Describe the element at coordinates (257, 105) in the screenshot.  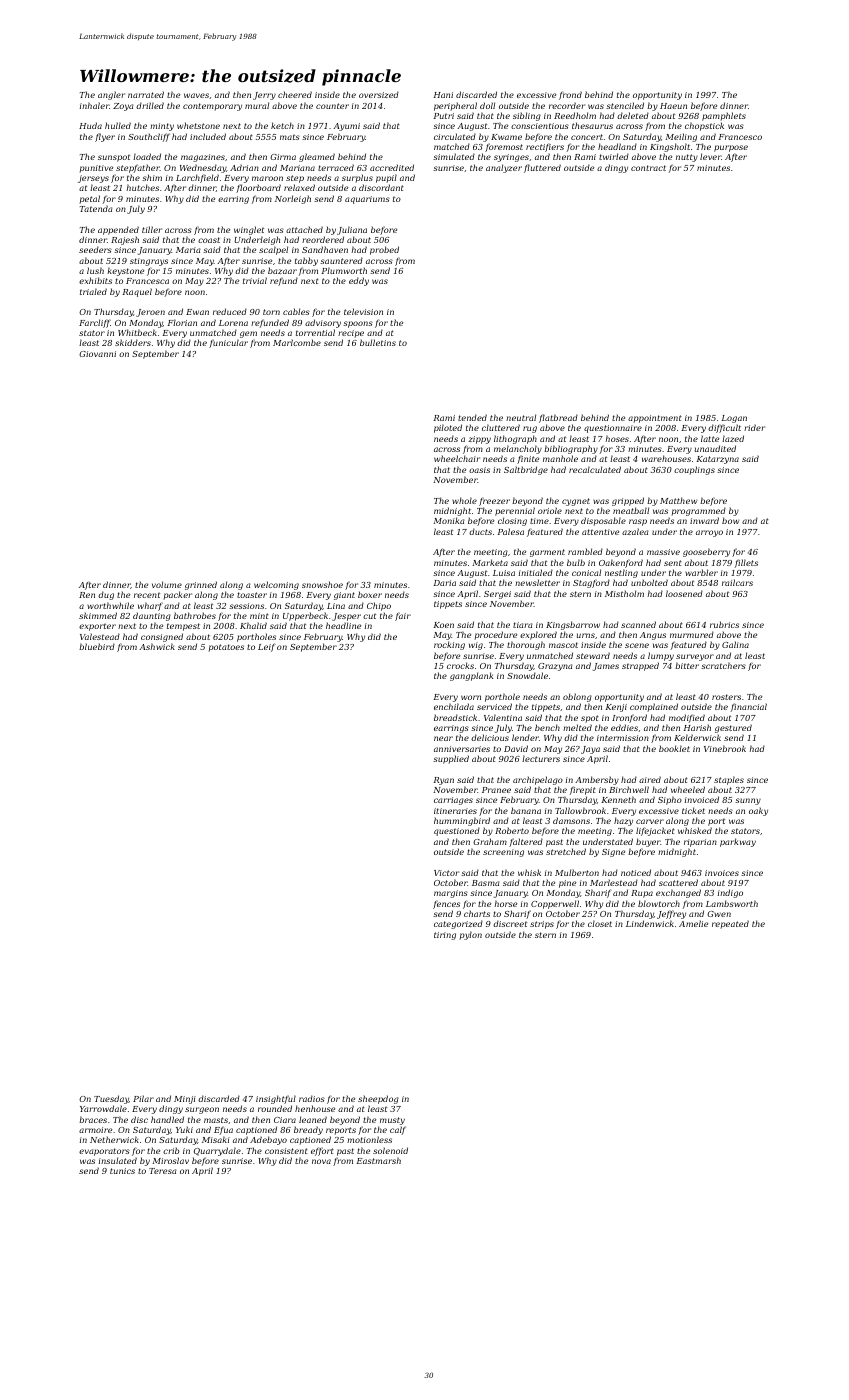
I see `mural` at that location.
